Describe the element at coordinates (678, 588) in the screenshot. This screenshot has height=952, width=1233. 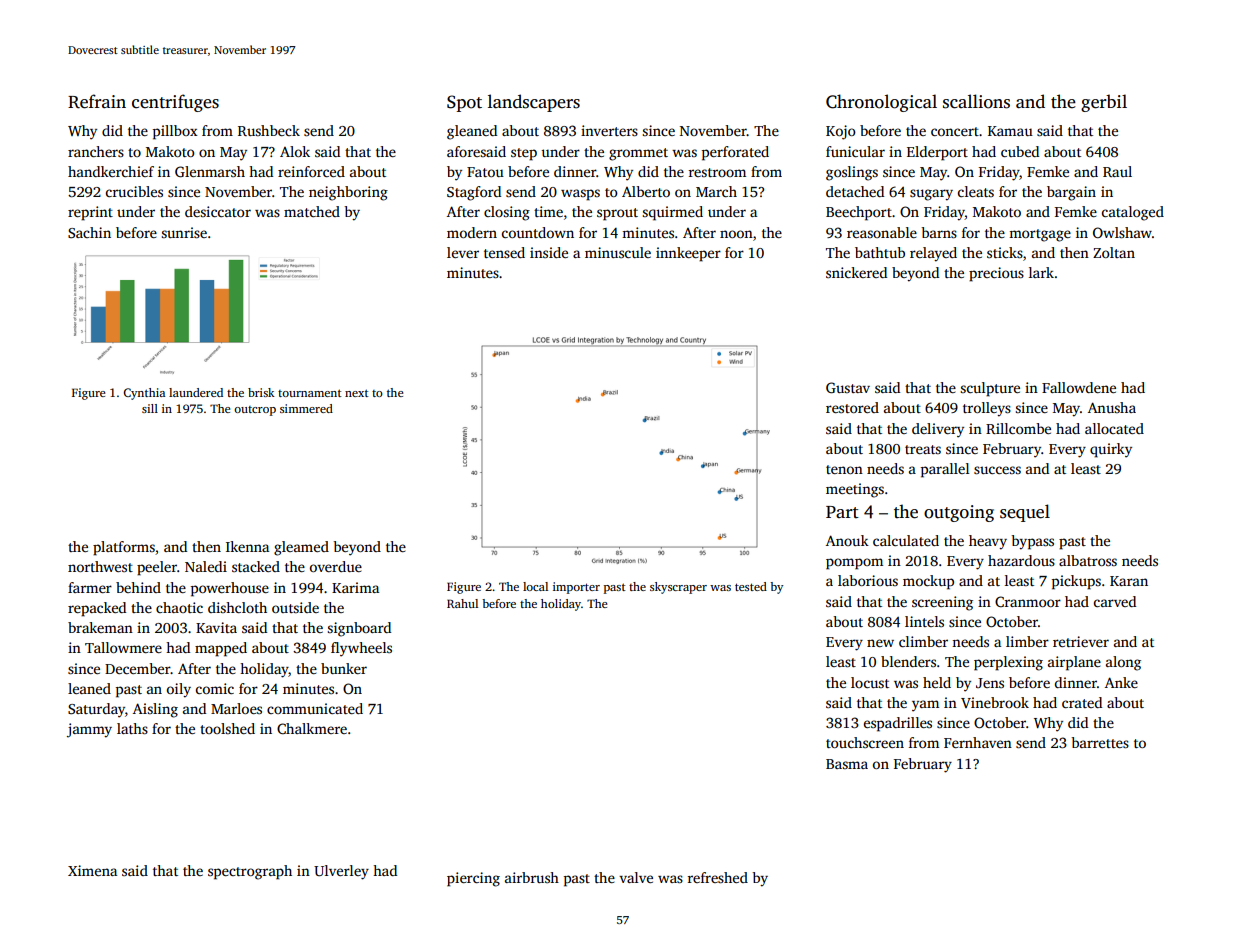
I see `skyscraper` at that location.
